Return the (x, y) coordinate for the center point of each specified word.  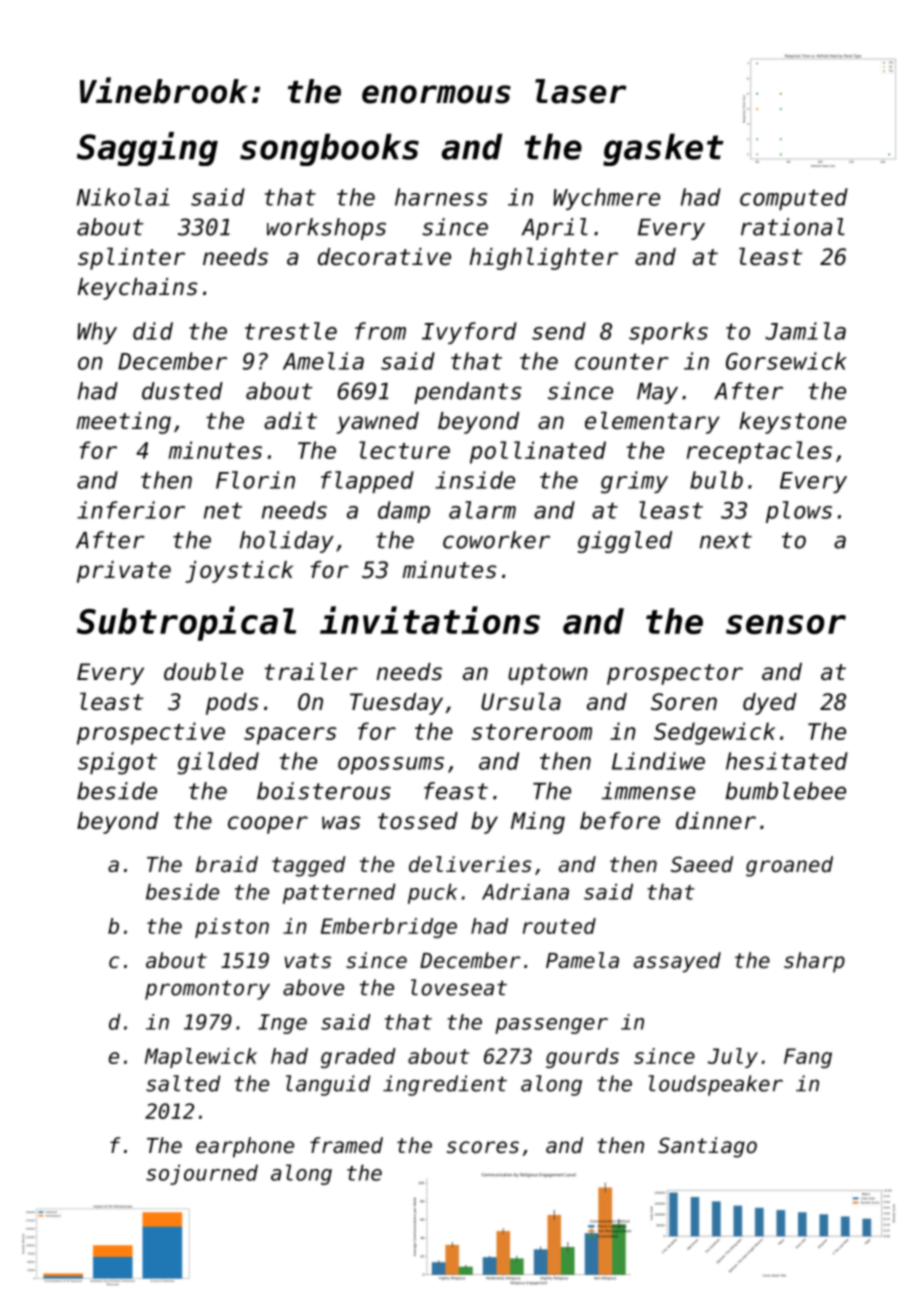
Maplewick (201, 1058)
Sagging (147, 149)
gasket (663, 149)
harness (441, 197)
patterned (339, 893)
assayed (677, 962)
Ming (538, 823)
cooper (268, 825)
